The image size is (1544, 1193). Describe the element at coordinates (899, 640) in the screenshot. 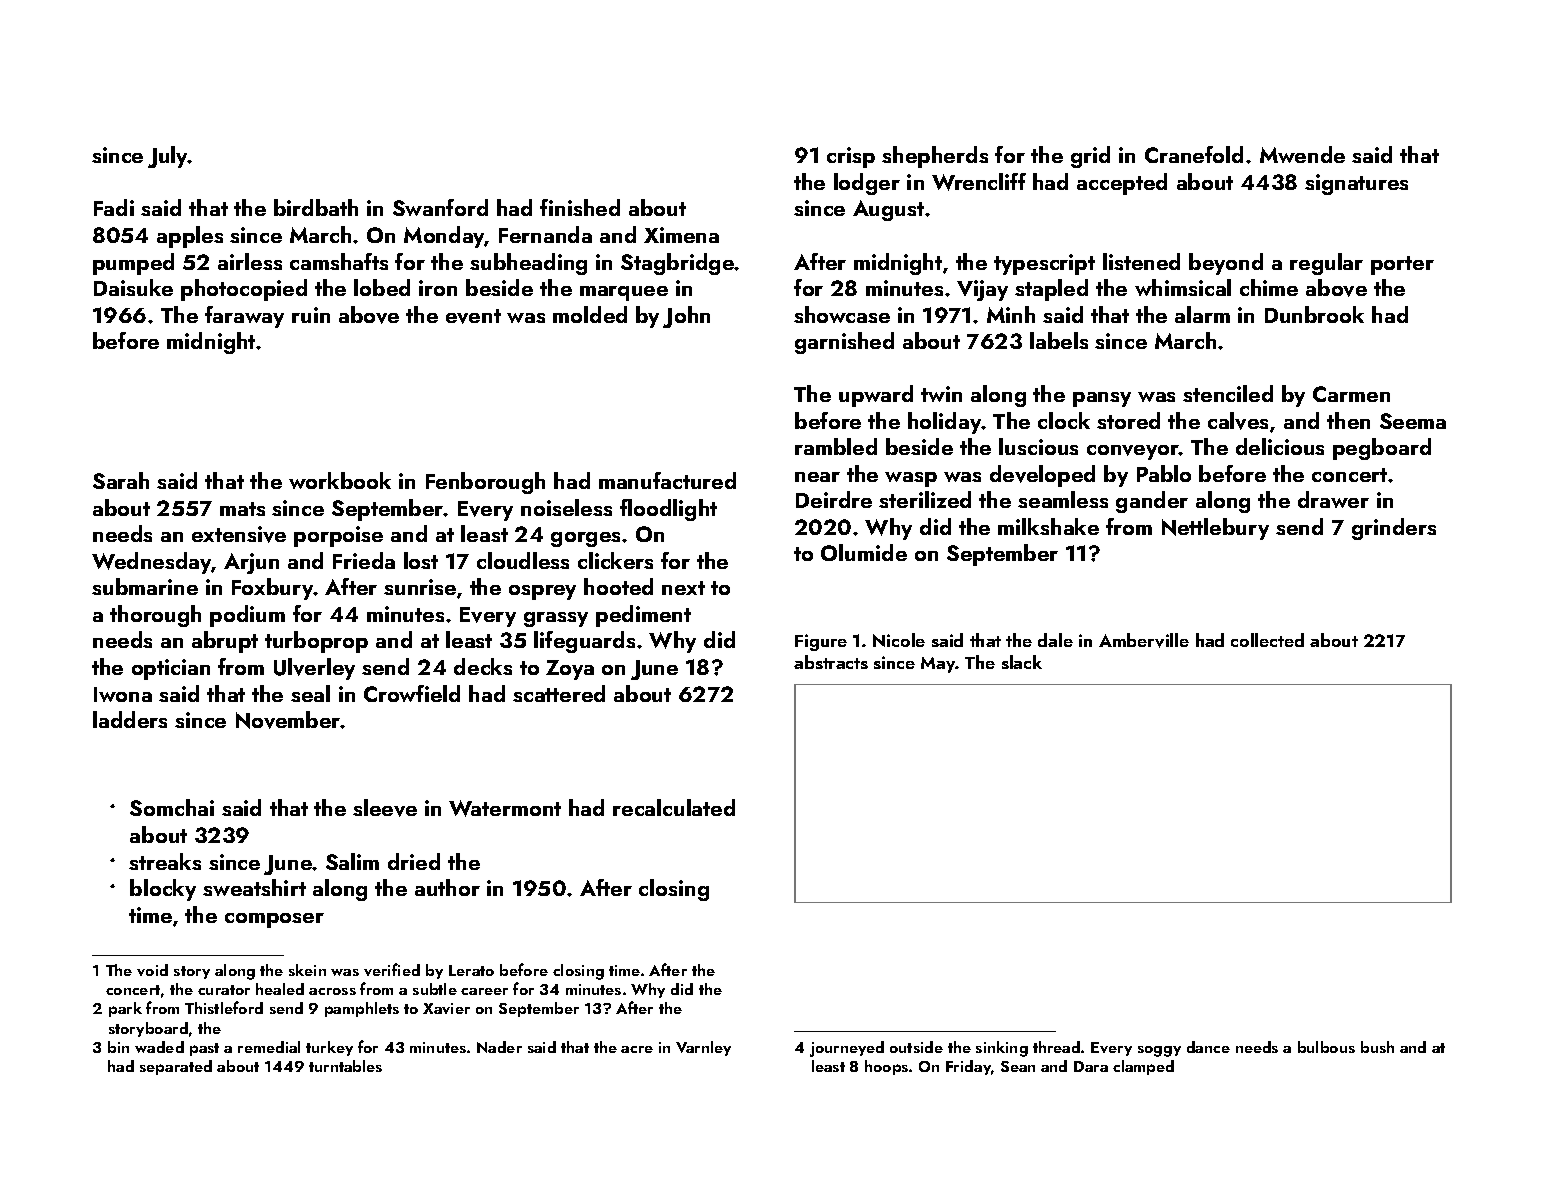

I see `Nicole` at that location.
